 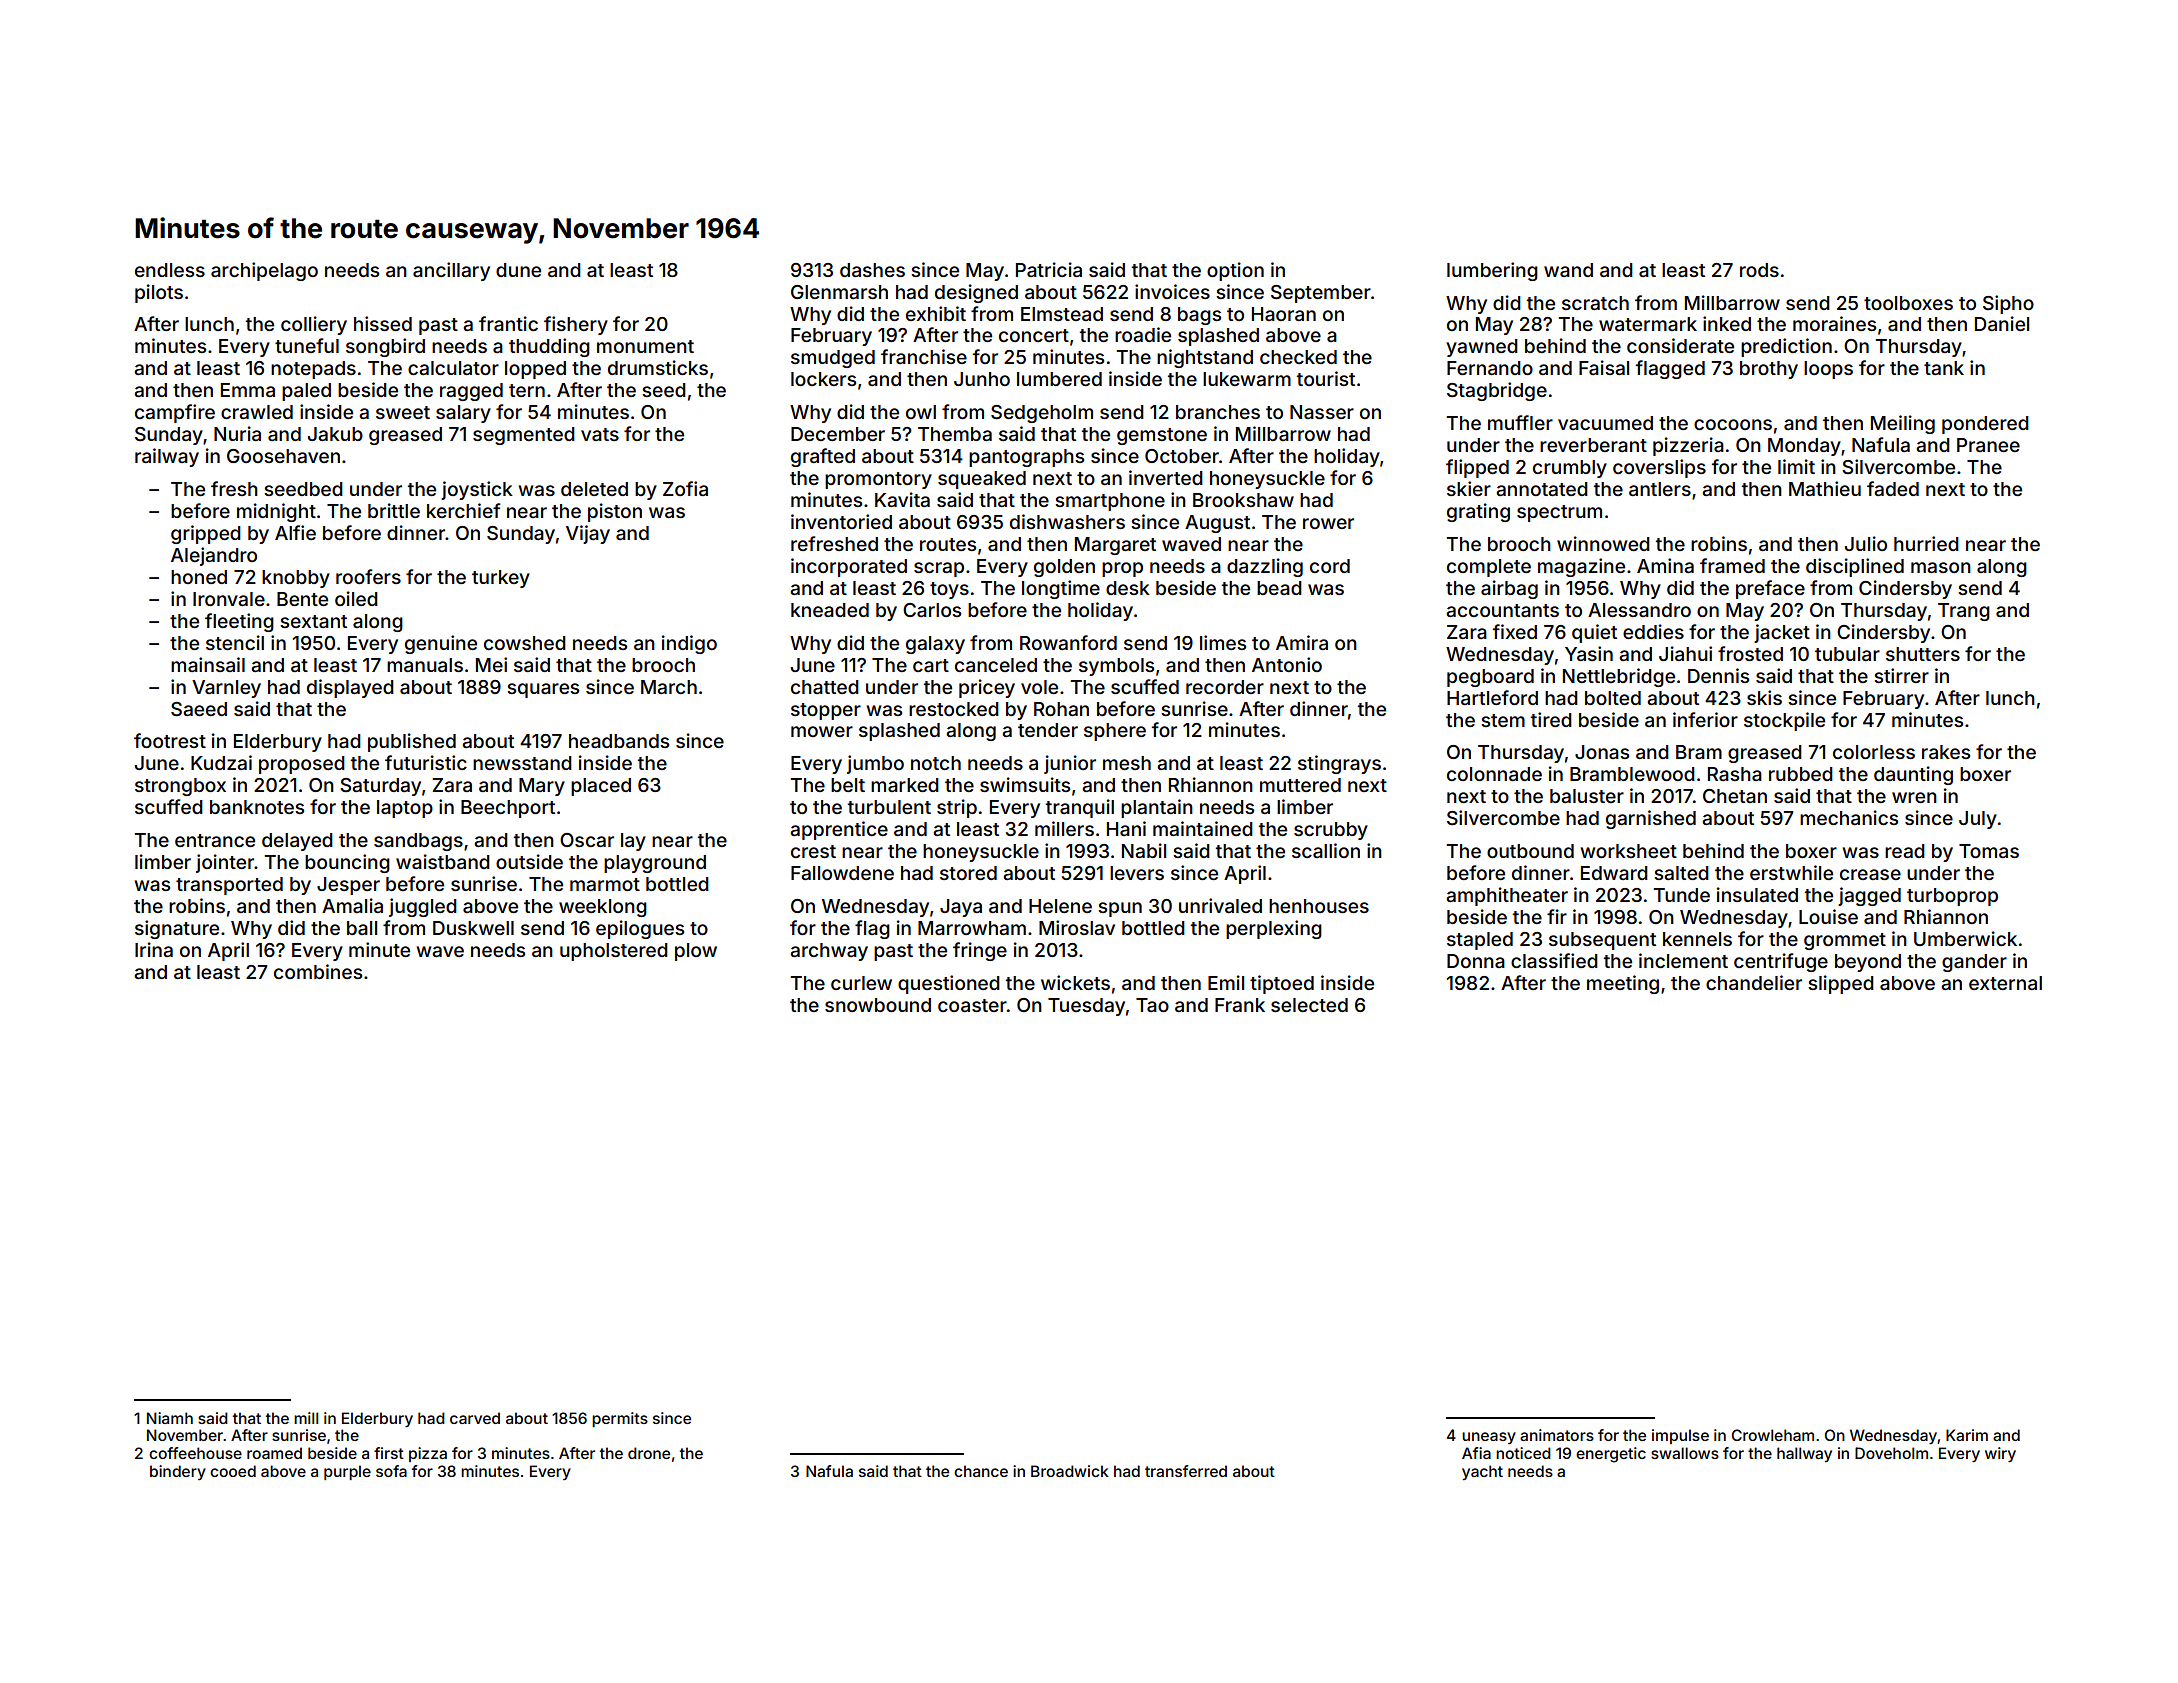 I want to click on uneasy, so click(x=1489, y=1438).
